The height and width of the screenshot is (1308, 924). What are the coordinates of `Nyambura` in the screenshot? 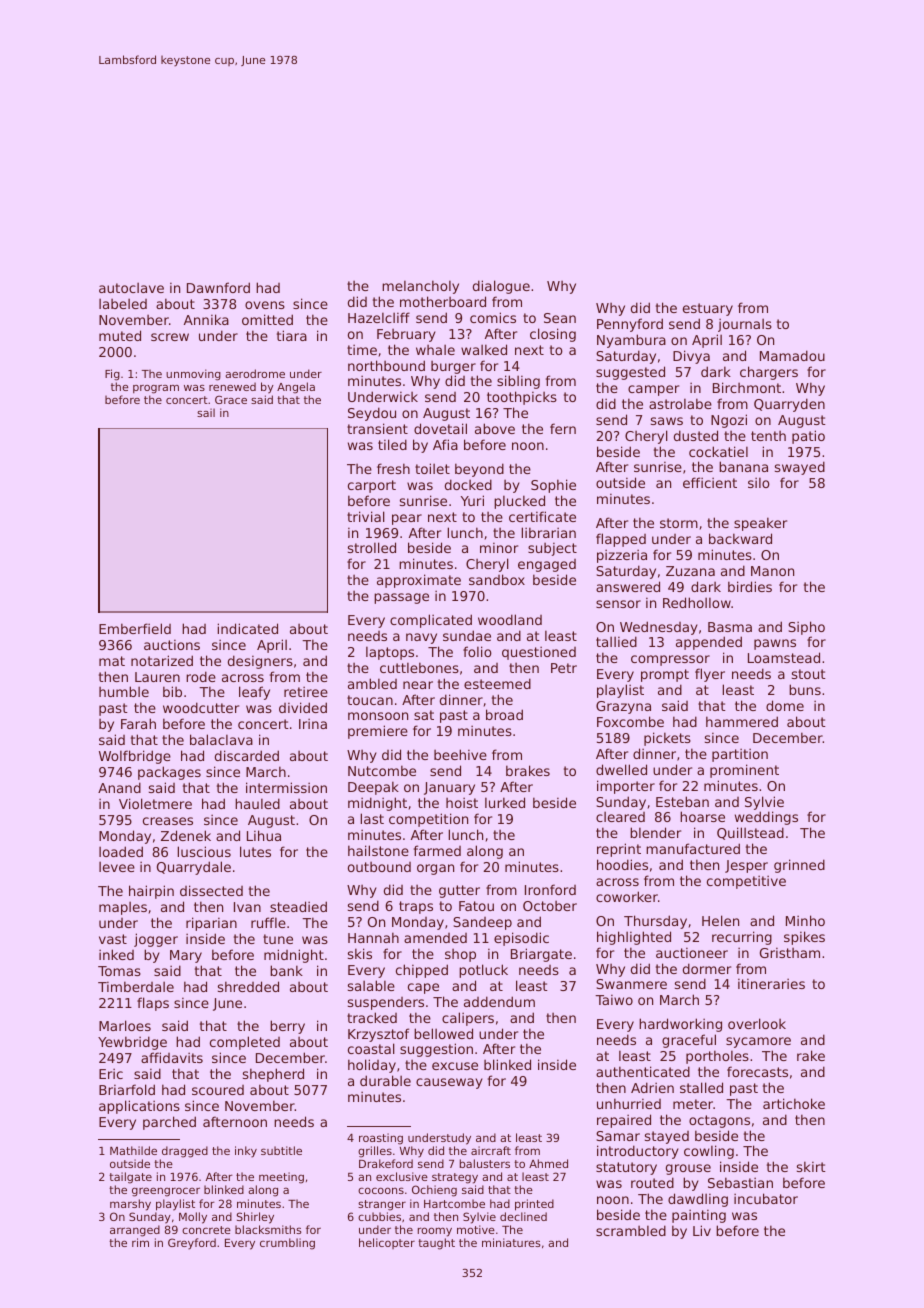 It's located at (631, 341).
